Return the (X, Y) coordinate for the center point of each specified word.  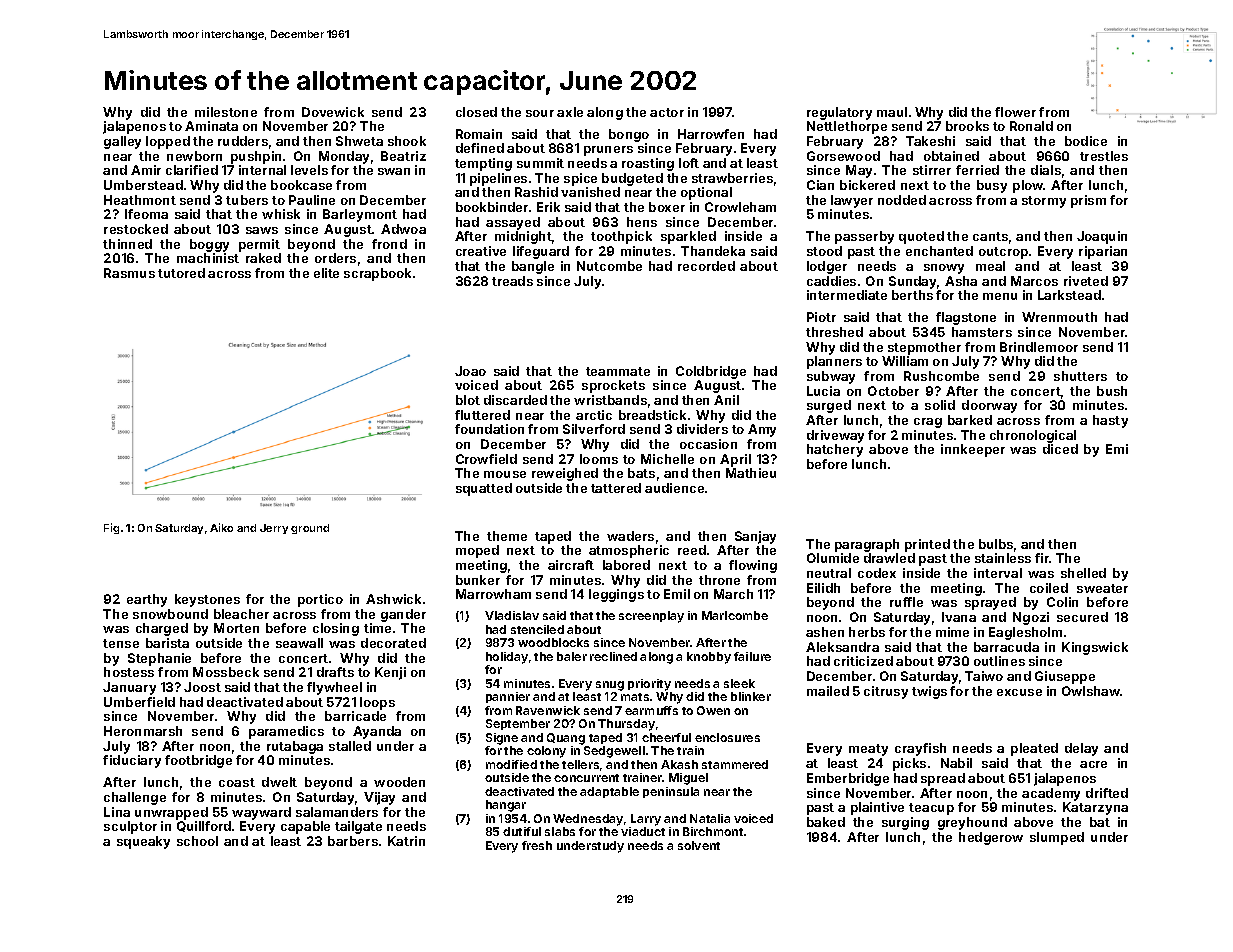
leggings (616, 595)
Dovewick (333, 112)
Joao (470, 371)
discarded (515, 400)
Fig (111, 528)
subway (831, 377)
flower (1015, 112)
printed (927, 545)
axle (570, 112)
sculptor (130, 827)
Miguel (688, 779)
